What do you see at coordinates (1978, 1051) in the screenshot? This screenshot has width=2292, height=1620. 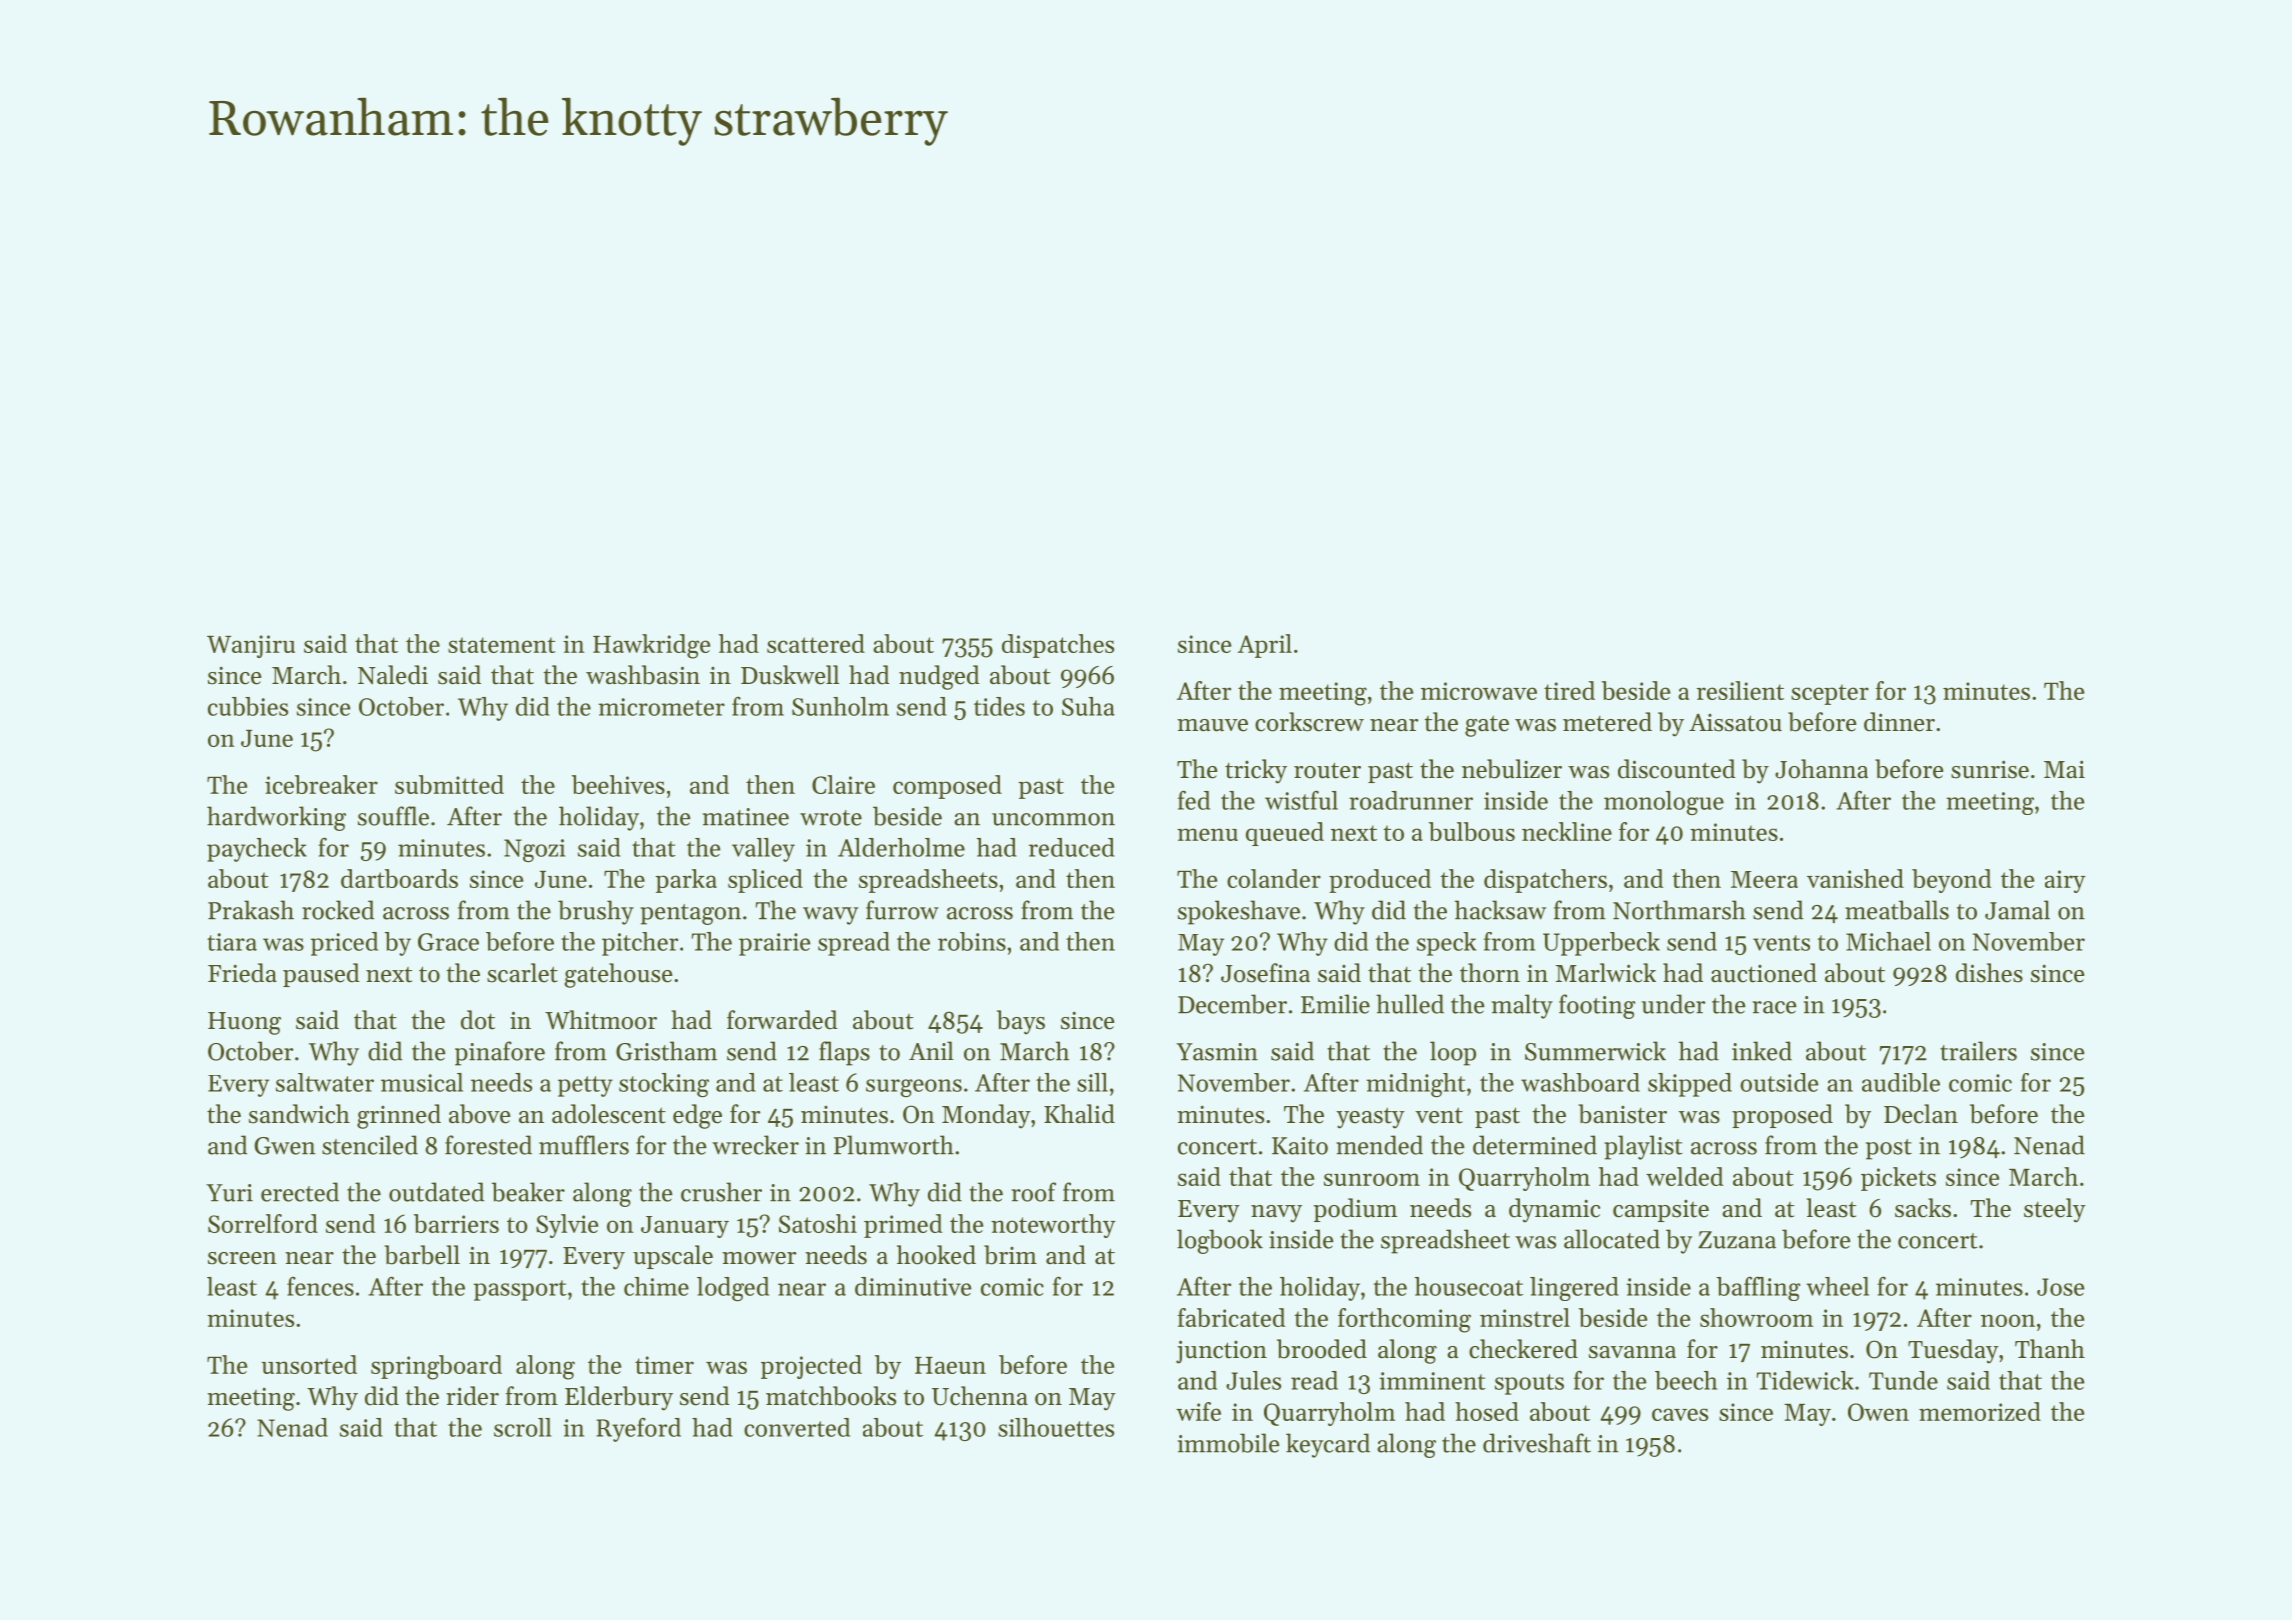 I see `trailers` at bounding box center [1978, 1051].
